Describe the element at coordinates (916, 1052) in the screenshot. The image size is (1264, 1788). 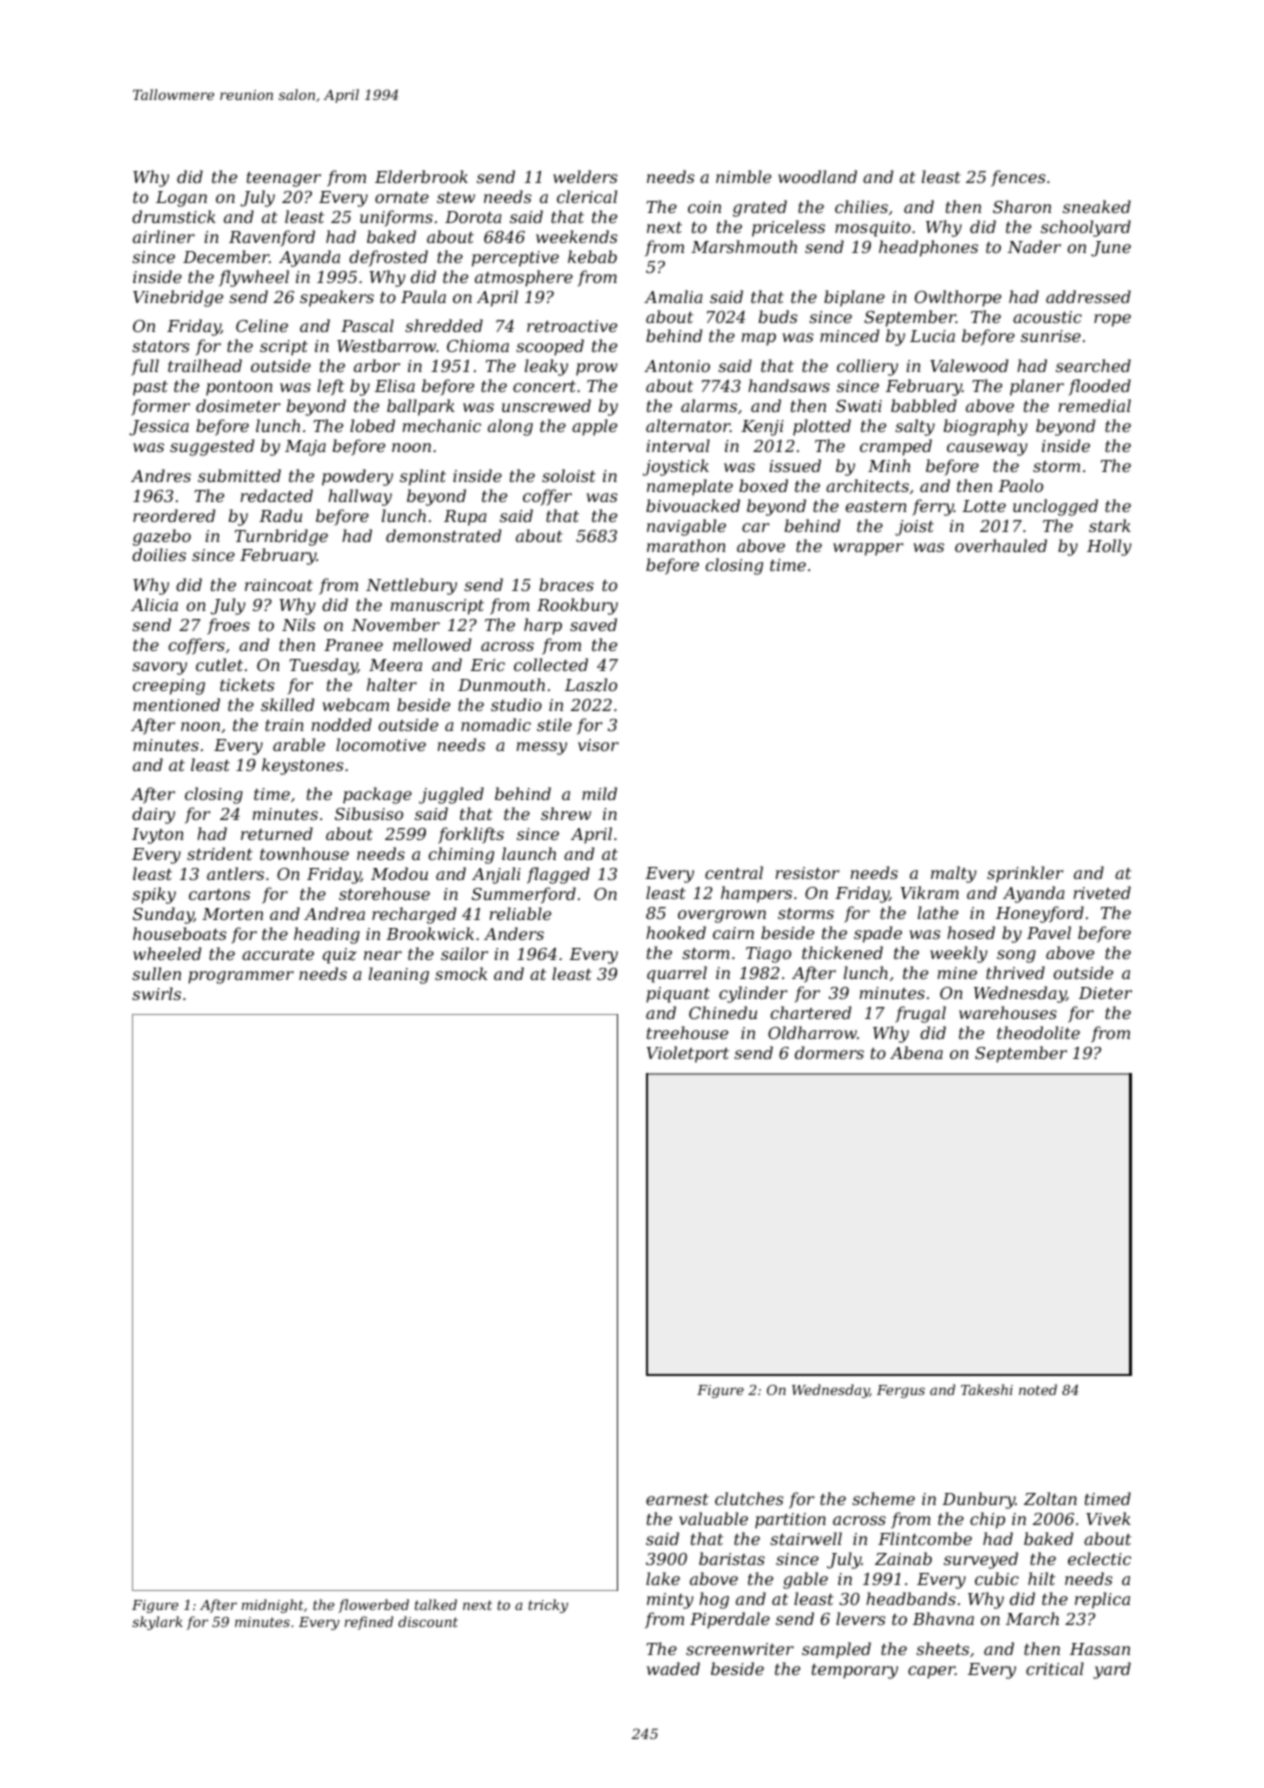
I see `Abena` at that location.
